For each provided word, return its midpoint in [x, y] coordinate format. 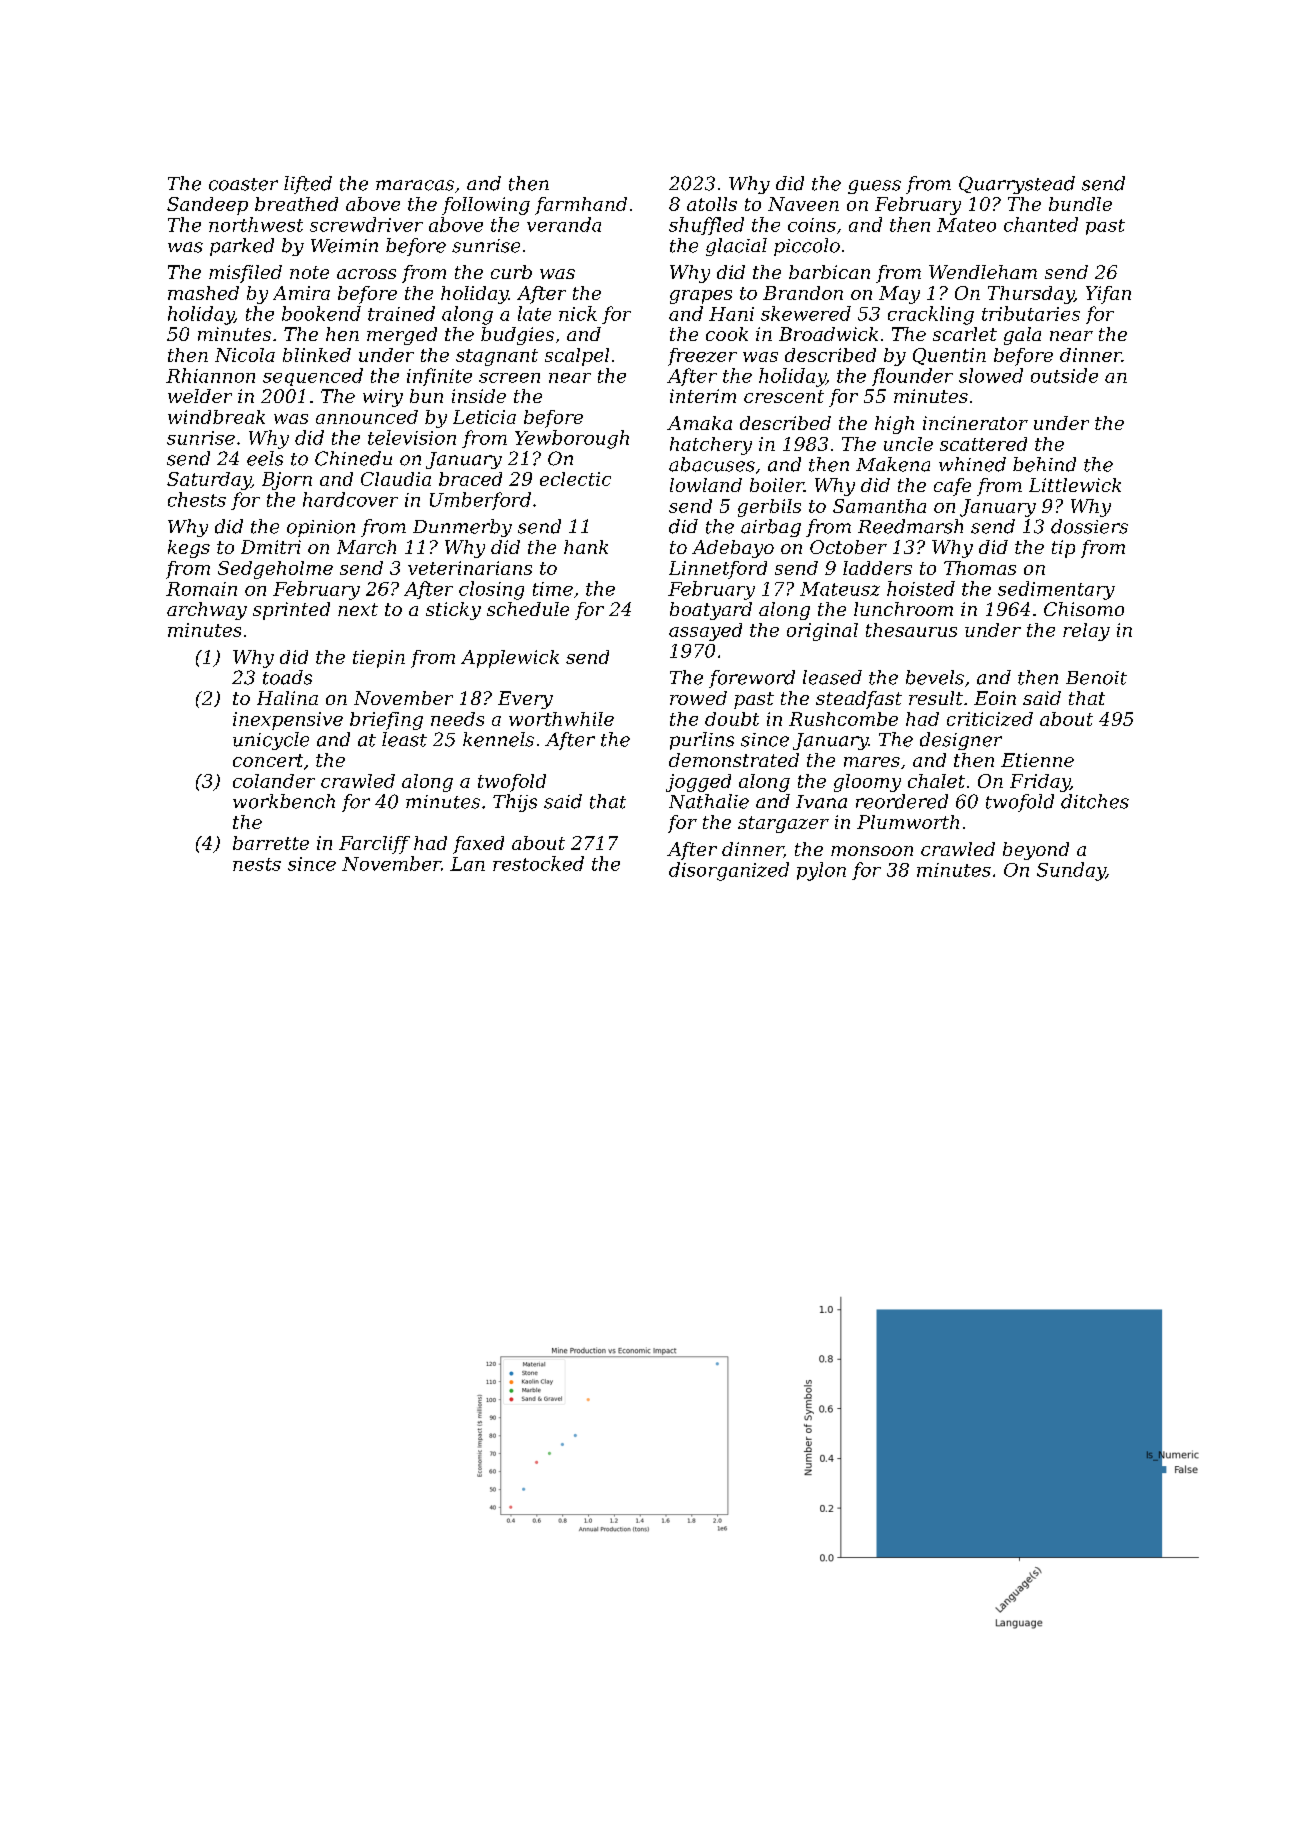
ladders [877, 568]
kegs [189, 549]
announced [367, 417]
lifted [308, 185]
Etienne [1037, 760]
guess [874, 187]
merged [402, 336]
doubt [732, 719]
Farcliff [374, 845]
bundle [1080, 204]
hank [586, 547]
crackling [931, 315]
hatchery [711, 446]
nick [578, 313]
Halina [287, 698]
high [894, 425]
